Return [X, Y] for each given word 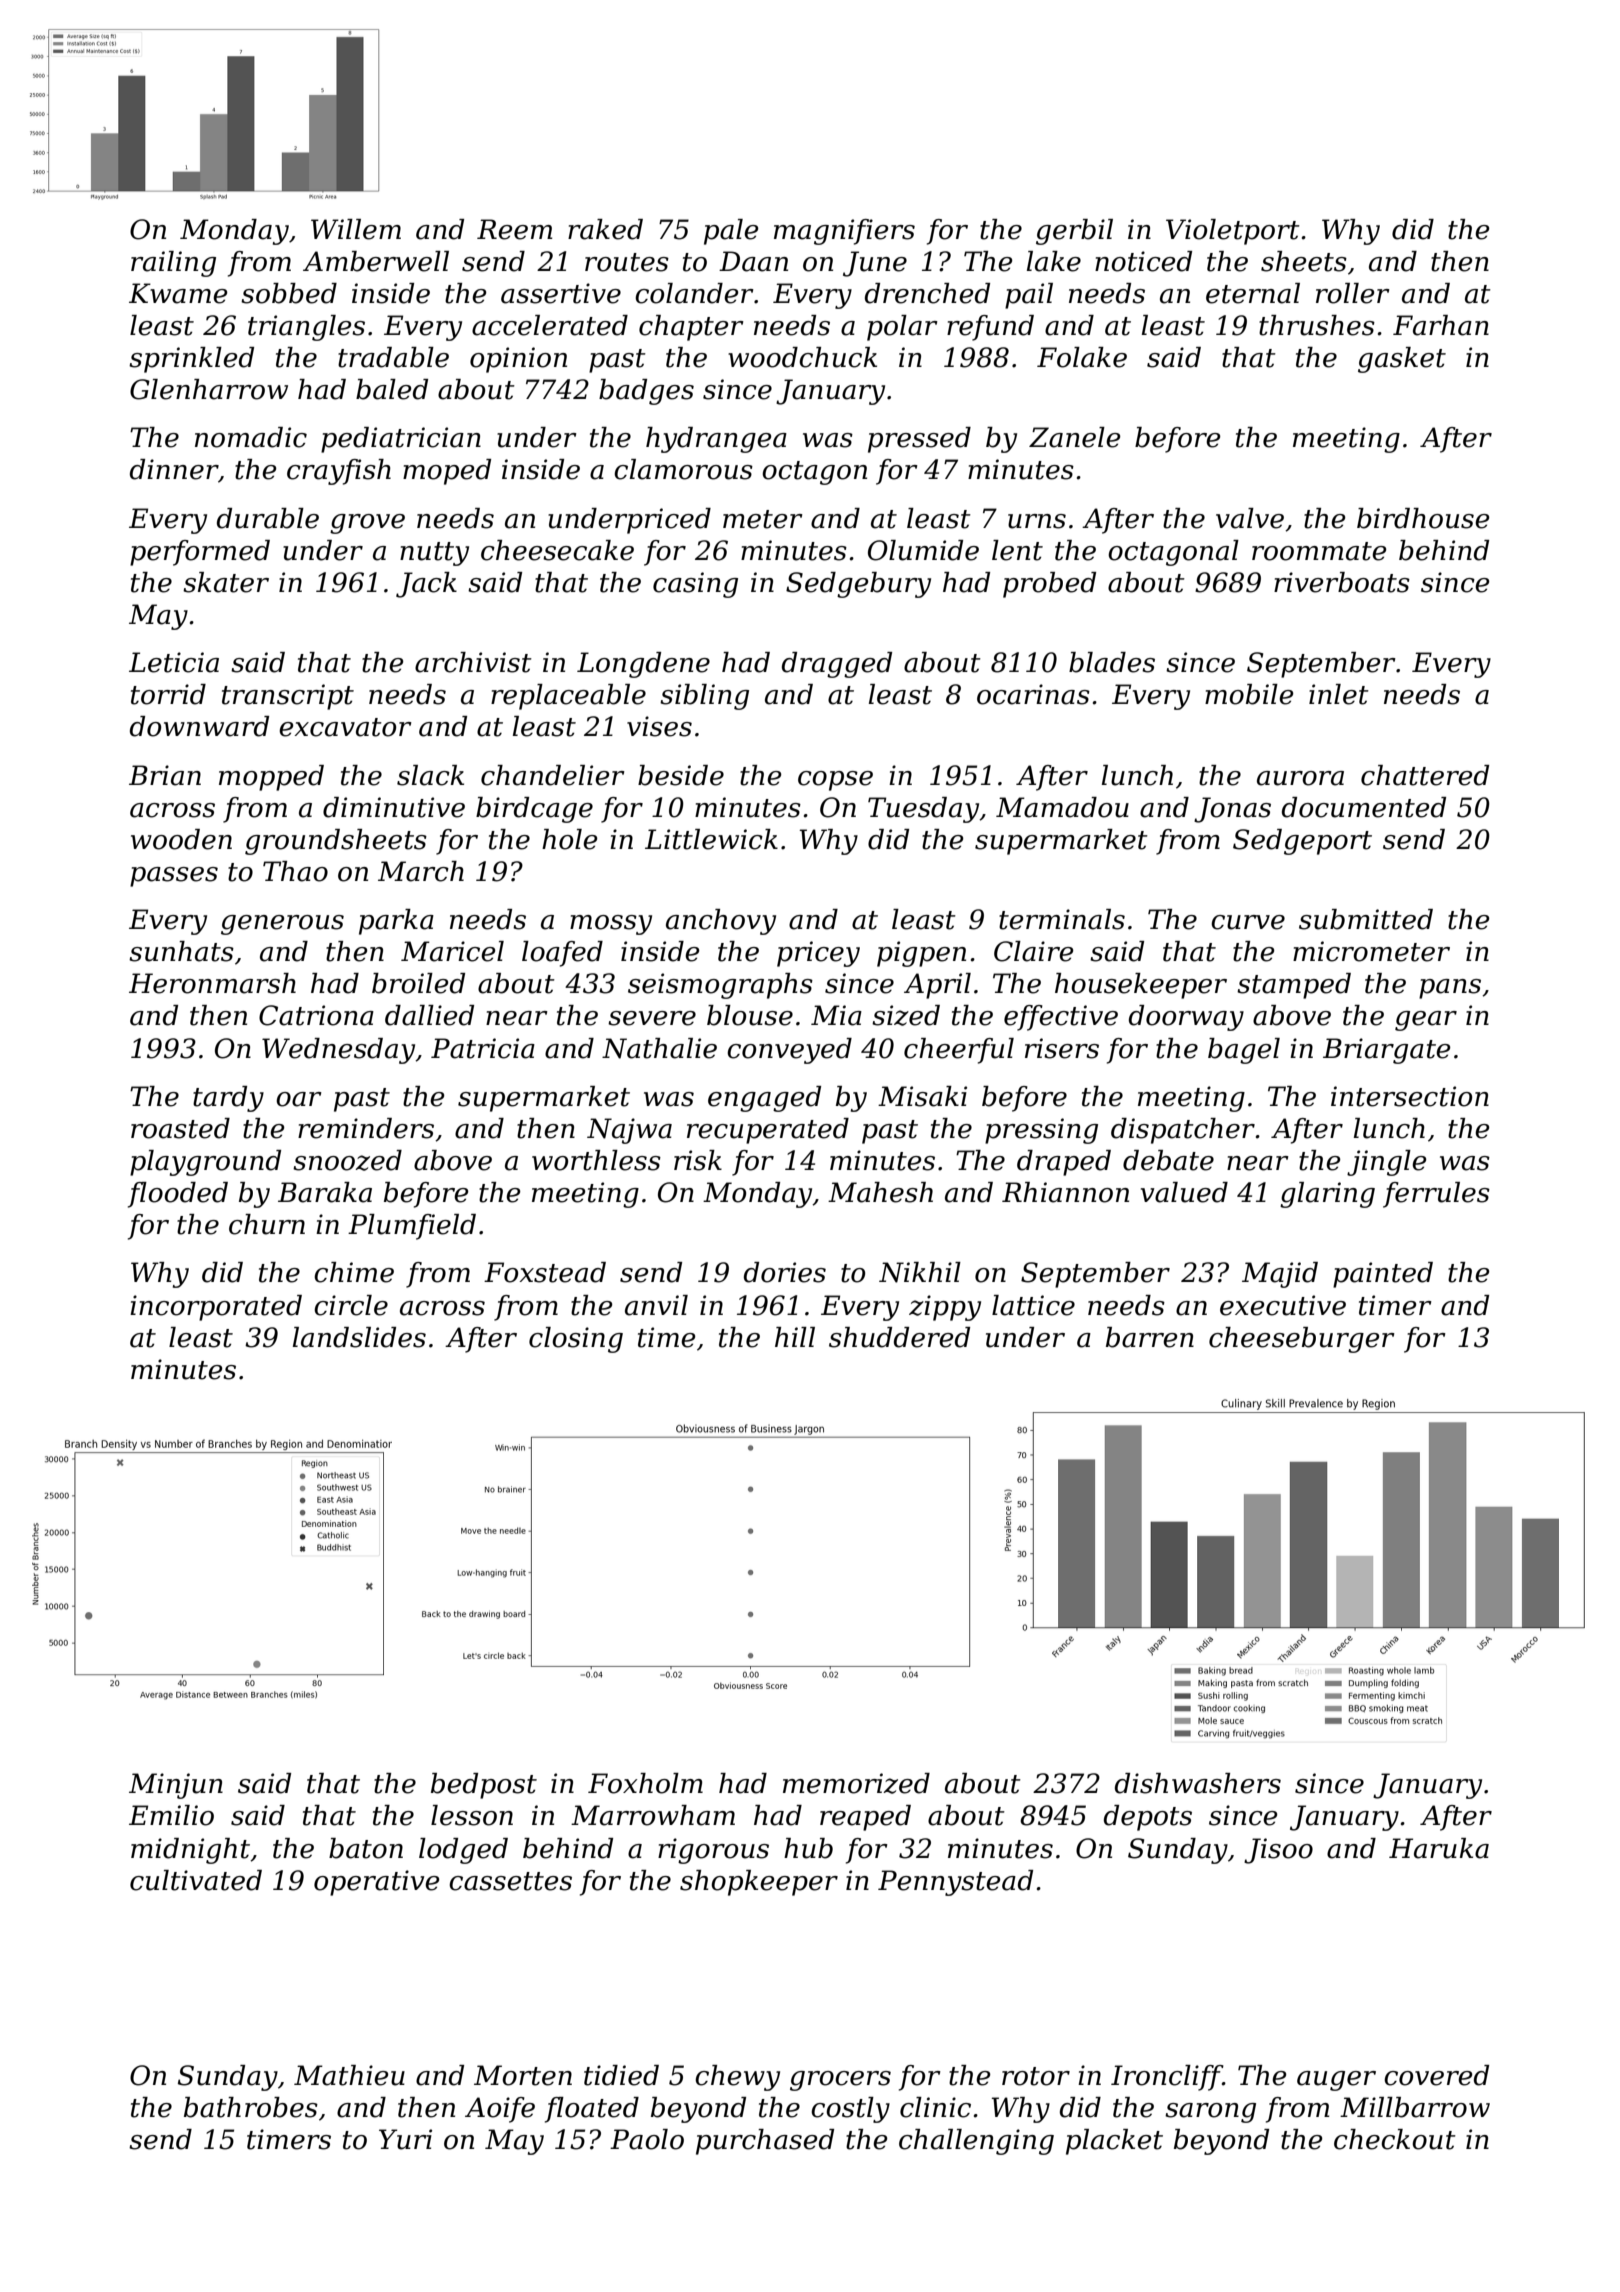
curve [1248, 922]
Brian [165, 775]
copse [835, 781]
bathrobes [251, 2107]
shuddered [899, 1337]
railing [173, 264]
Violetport [1233, 232]
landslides [359, 1337]
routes [627, 262]
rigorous [713, 1851]
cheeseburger [1302, 1340]
